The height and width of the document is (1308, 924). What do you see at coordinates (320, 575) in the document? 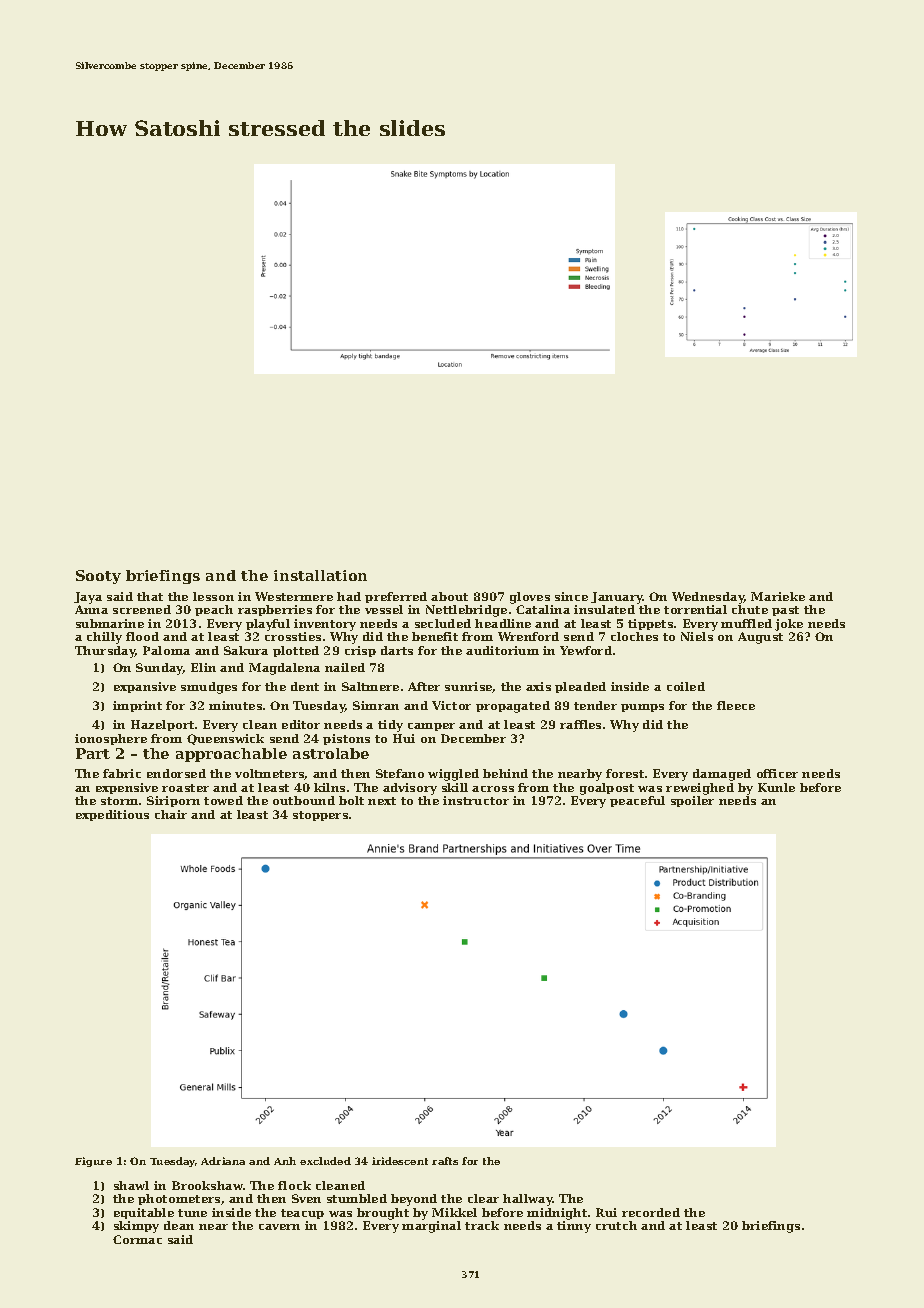
I see `installation` at bounding box center [320, 575].
